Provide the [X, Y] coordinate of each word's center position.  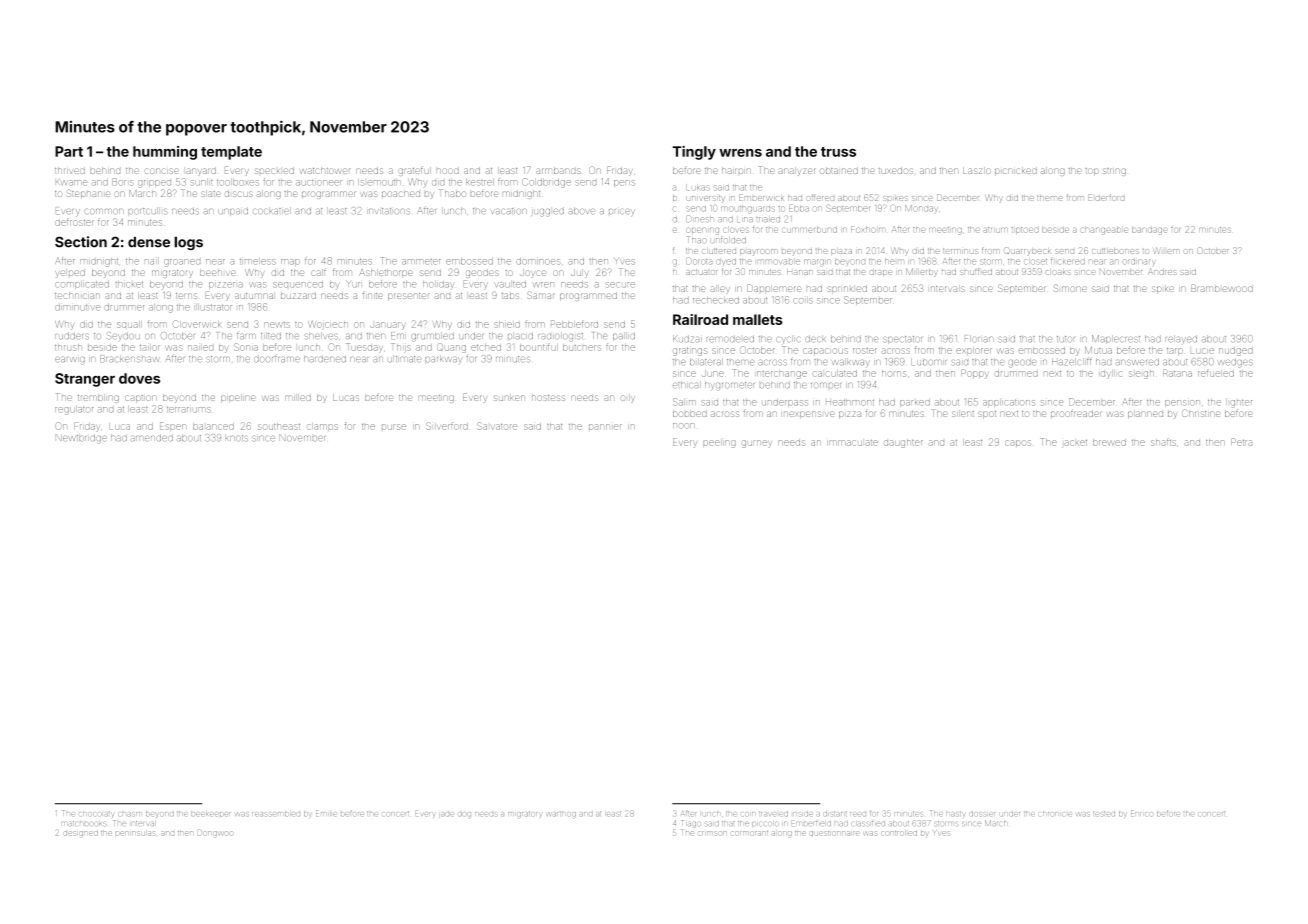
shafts [1163, 443]
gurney [757, 444]
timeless [258, 261]
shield [507, 325]
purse [394, 427]
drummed [1017, 374]
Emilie [326, 812]
